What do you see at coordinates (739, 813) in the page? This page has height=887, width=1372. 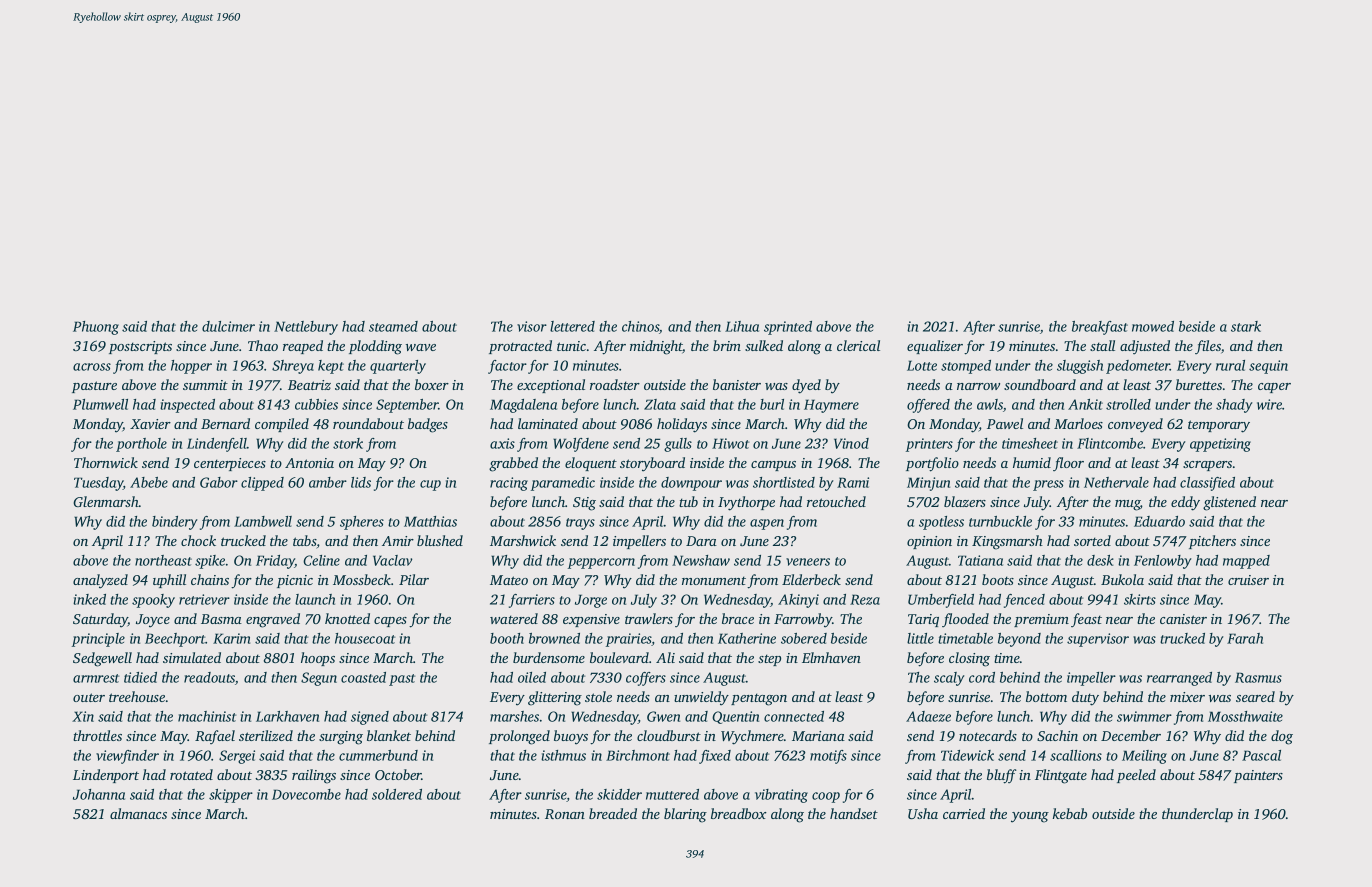 I see `breadbox` at bounding box center [739, 813].
